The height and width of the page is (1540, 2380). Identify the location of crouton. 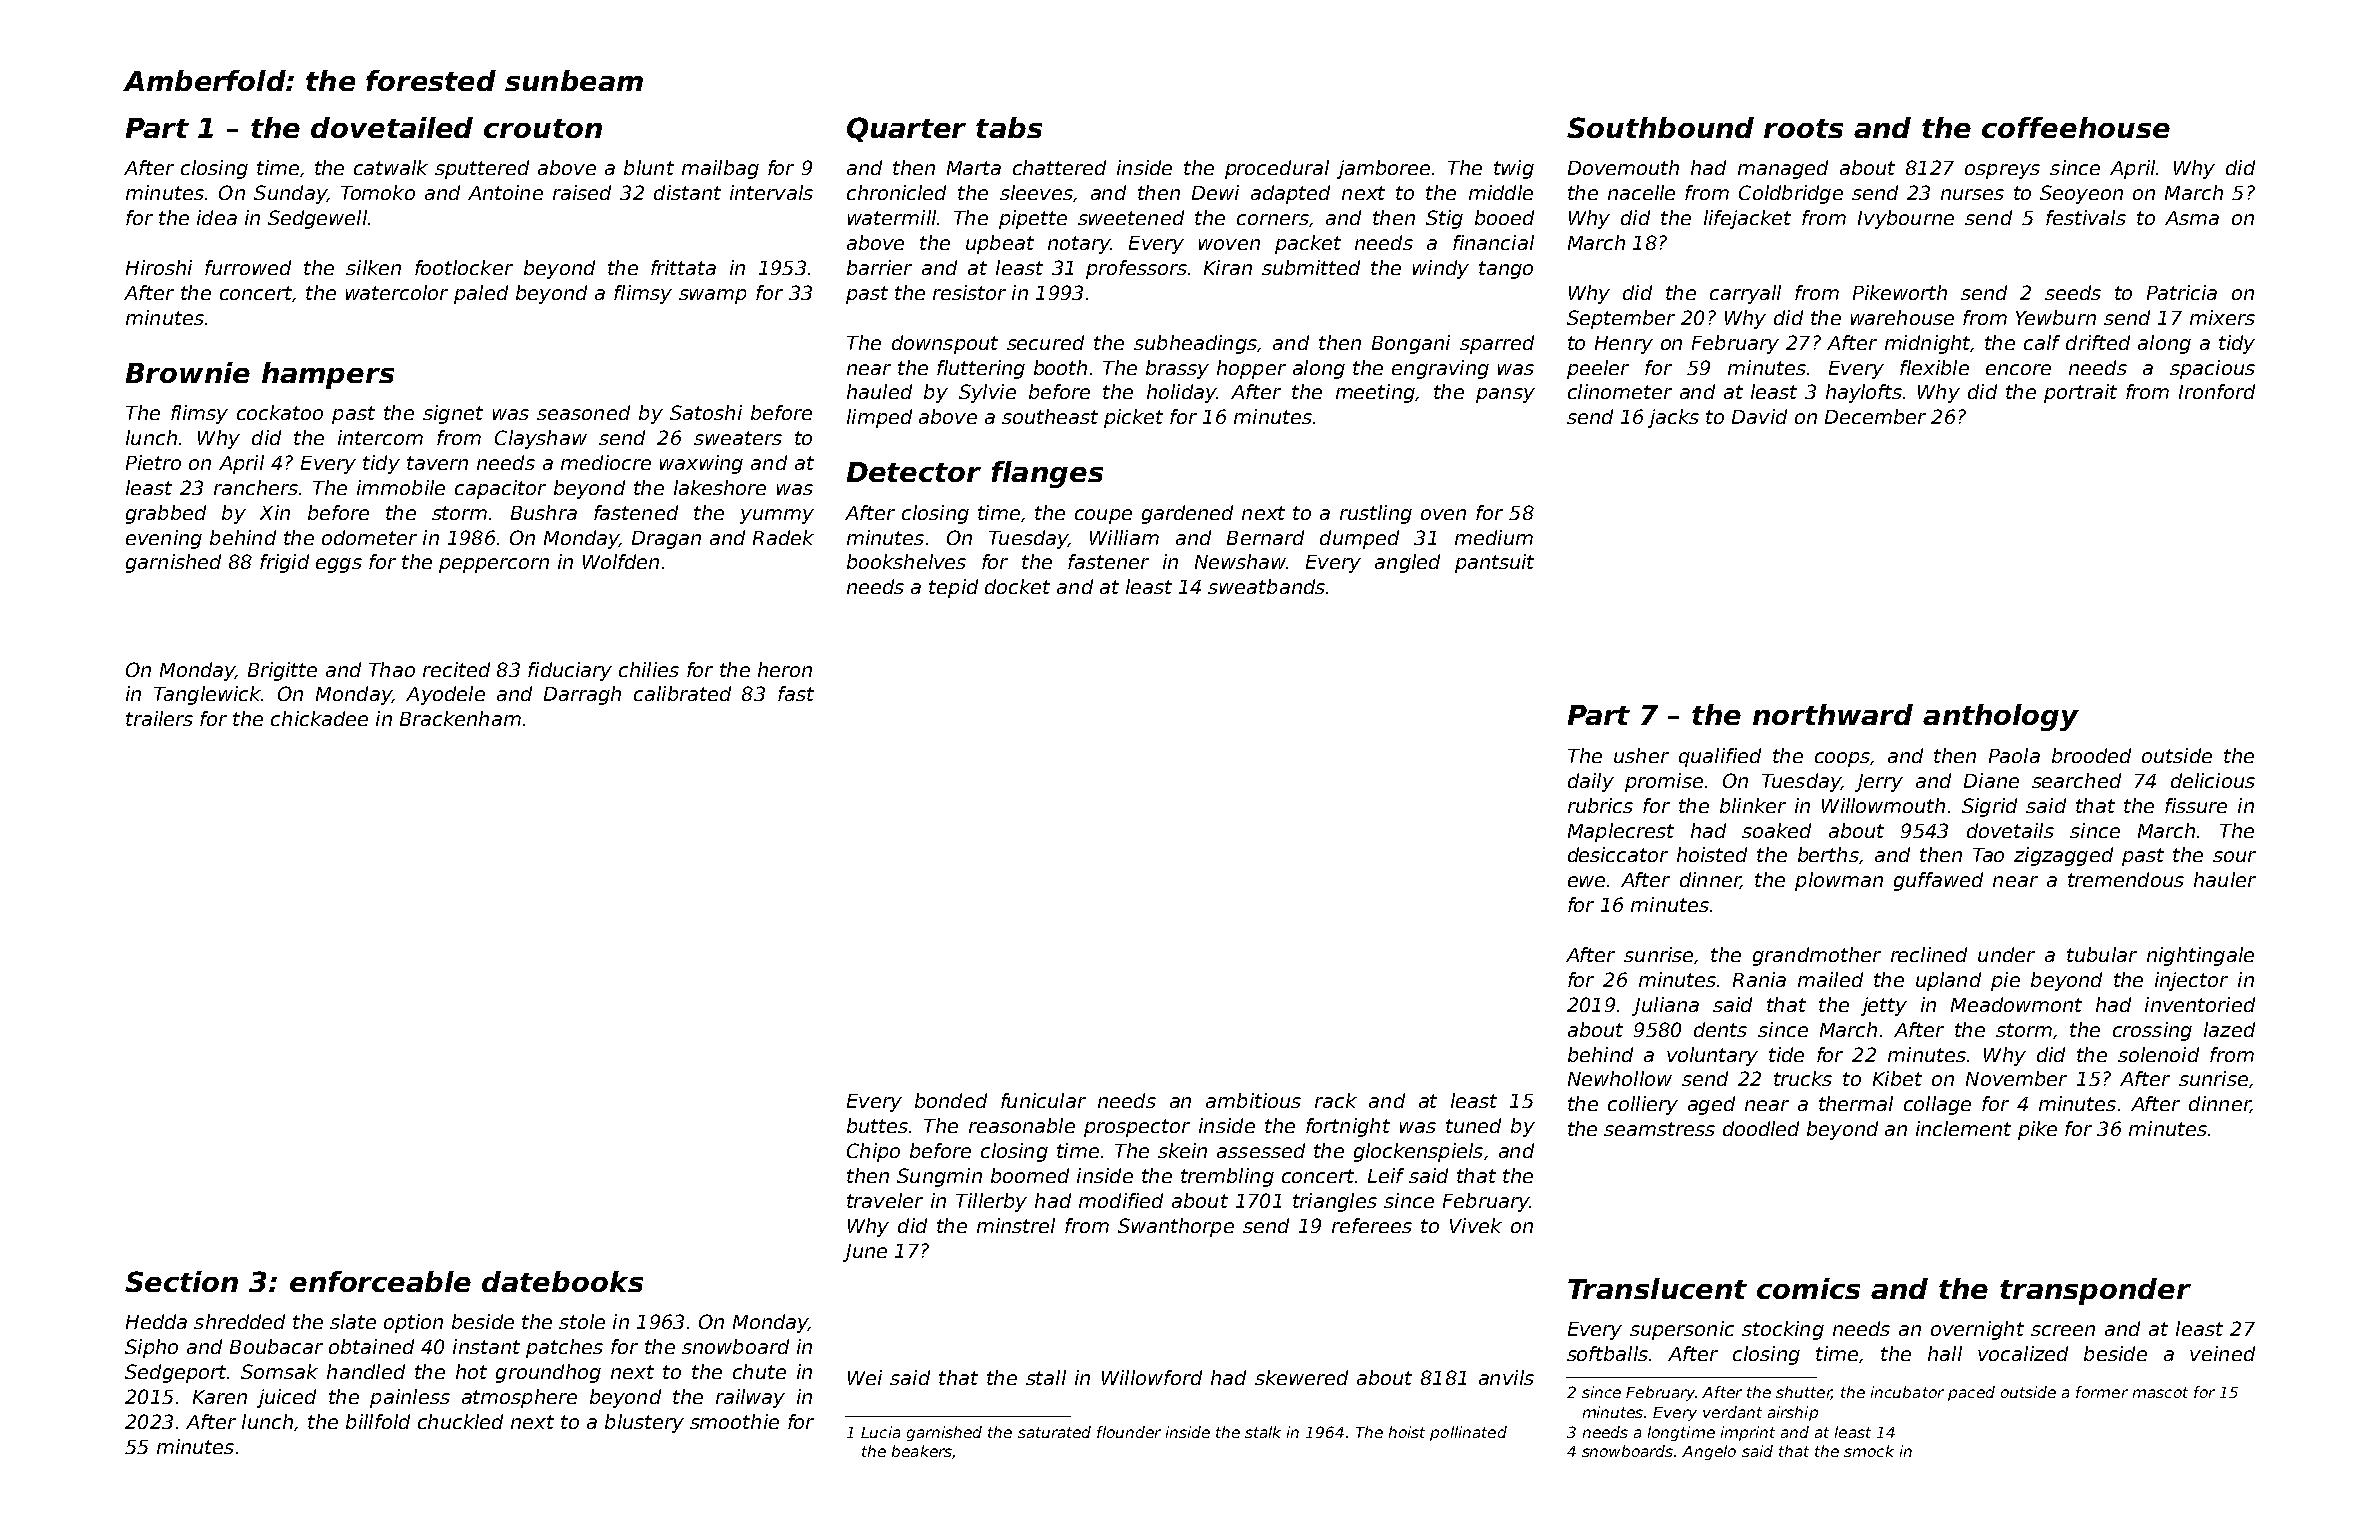
(543, 128).
